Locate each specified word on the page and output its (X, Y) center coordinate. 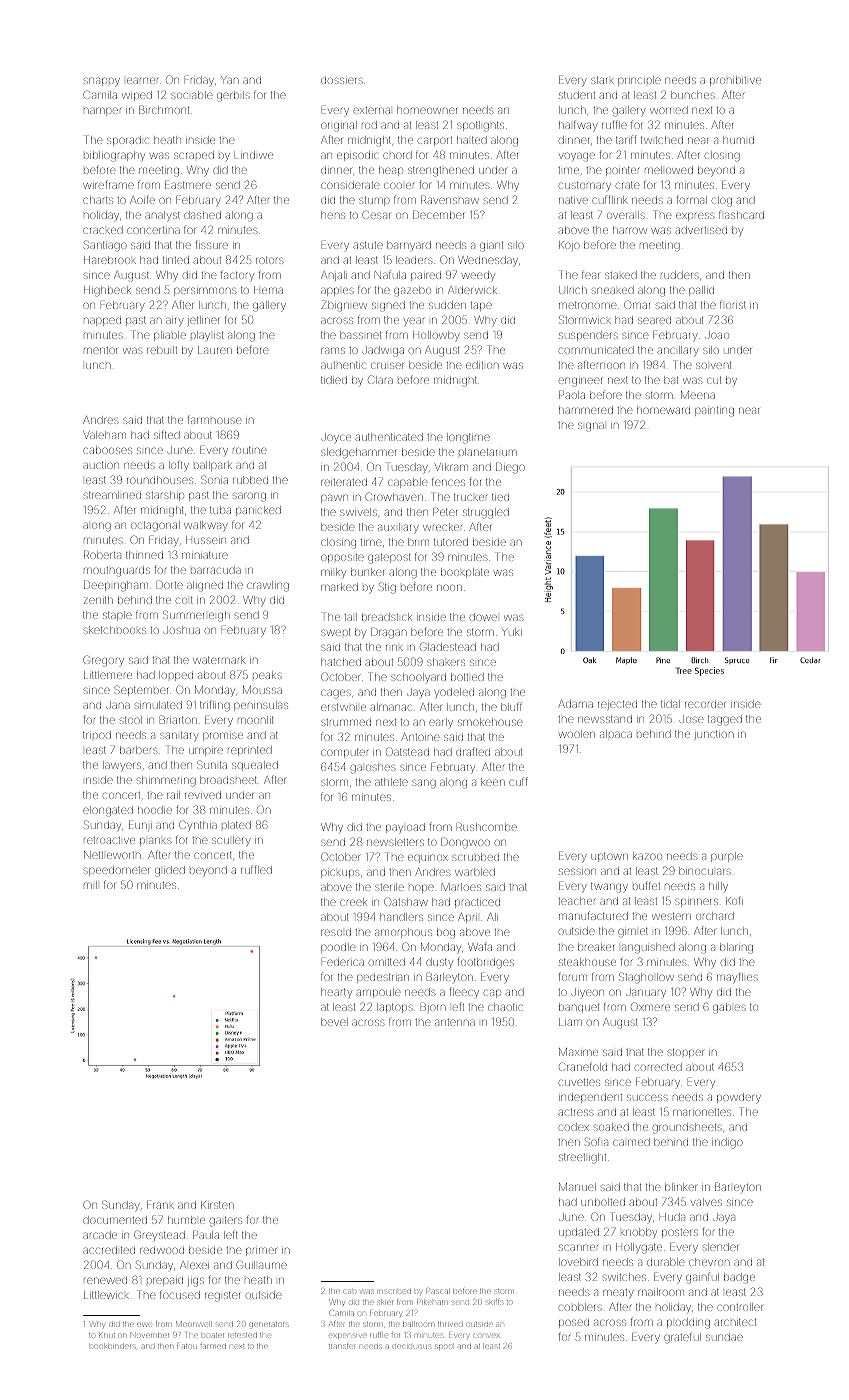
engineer (580, 382)
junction (714, 735)
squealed (255, 766)
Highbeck (107, 291)
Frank (160, 1204)
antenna (455, 1022)
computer (344, 753)
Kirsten (217, 1205)
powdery (739, 1098)
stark (602, 80)
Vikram (451, 467)
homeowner (427, 110)
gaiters (226, 1222)
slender (720, 1247)
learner (142, 80)
